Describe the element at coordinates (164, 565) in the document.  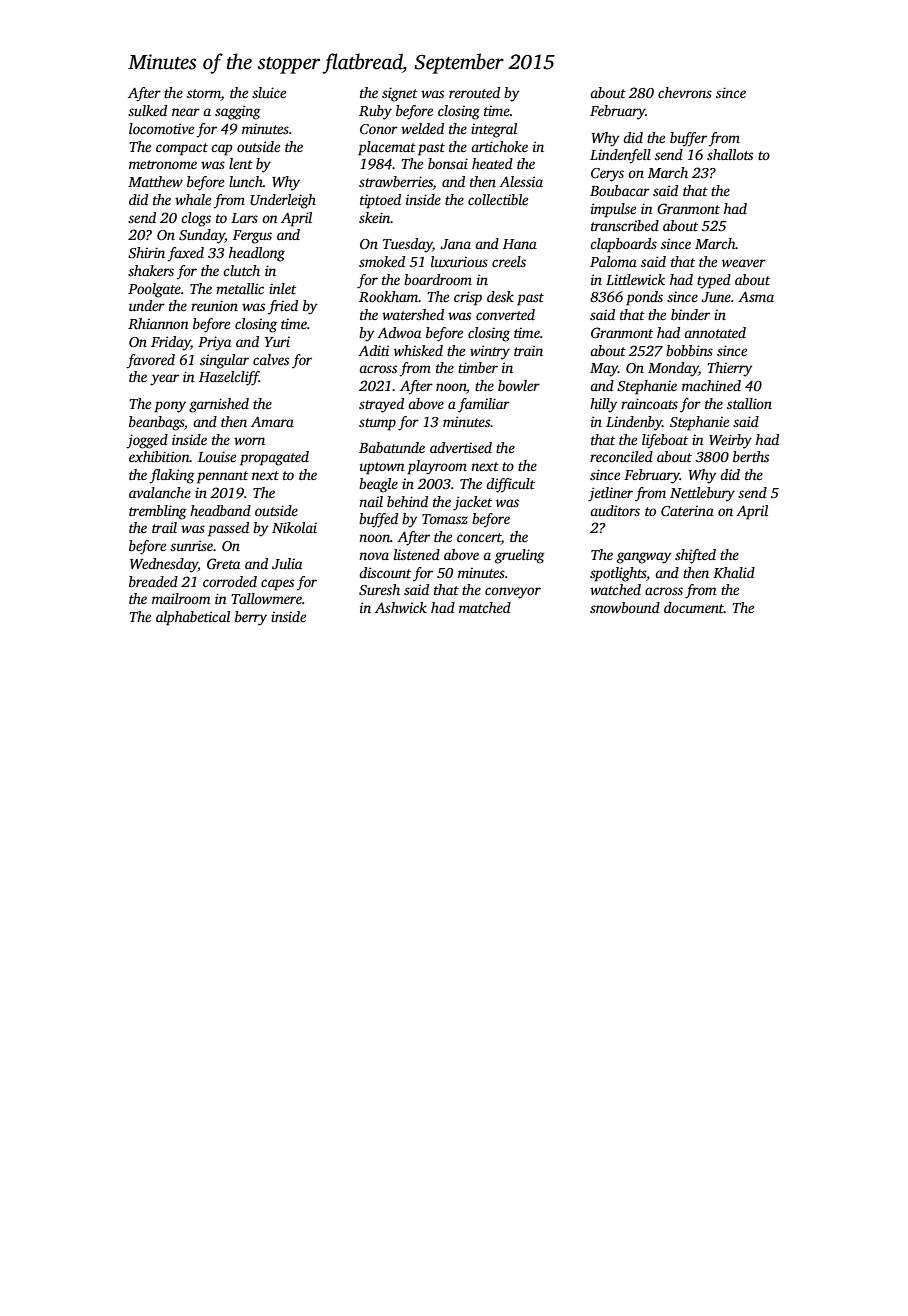
I see `Wednesday` at that location.
